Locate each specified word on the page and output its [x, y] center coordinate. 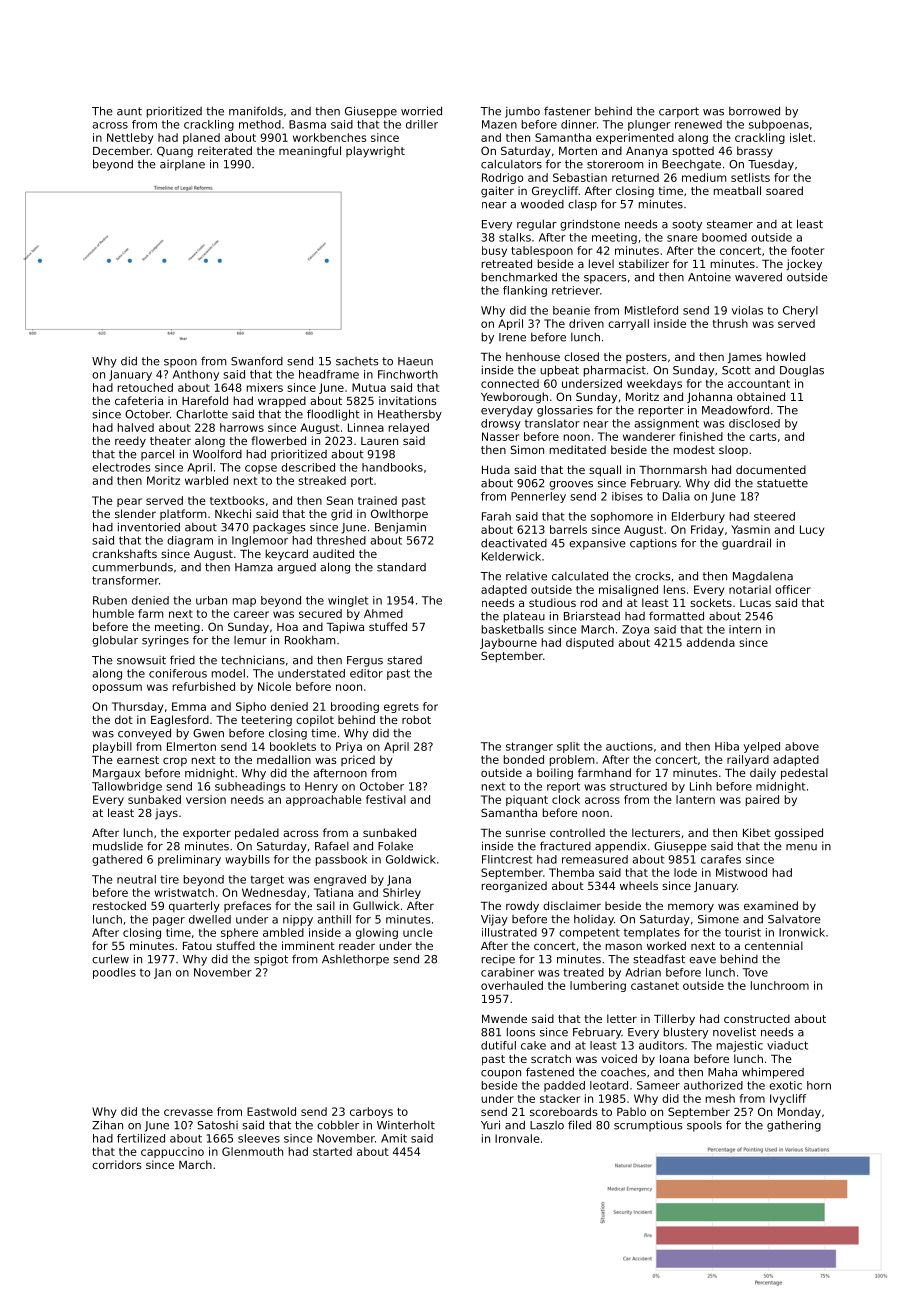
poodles [114, 973]
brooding [355, 707]
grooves [571, 485]
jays [166, 814]
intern [745, 629]
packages [279, 528]
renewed [698, 124]
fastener [567, 111]
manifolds [256, 111]
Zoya [635, 630]
